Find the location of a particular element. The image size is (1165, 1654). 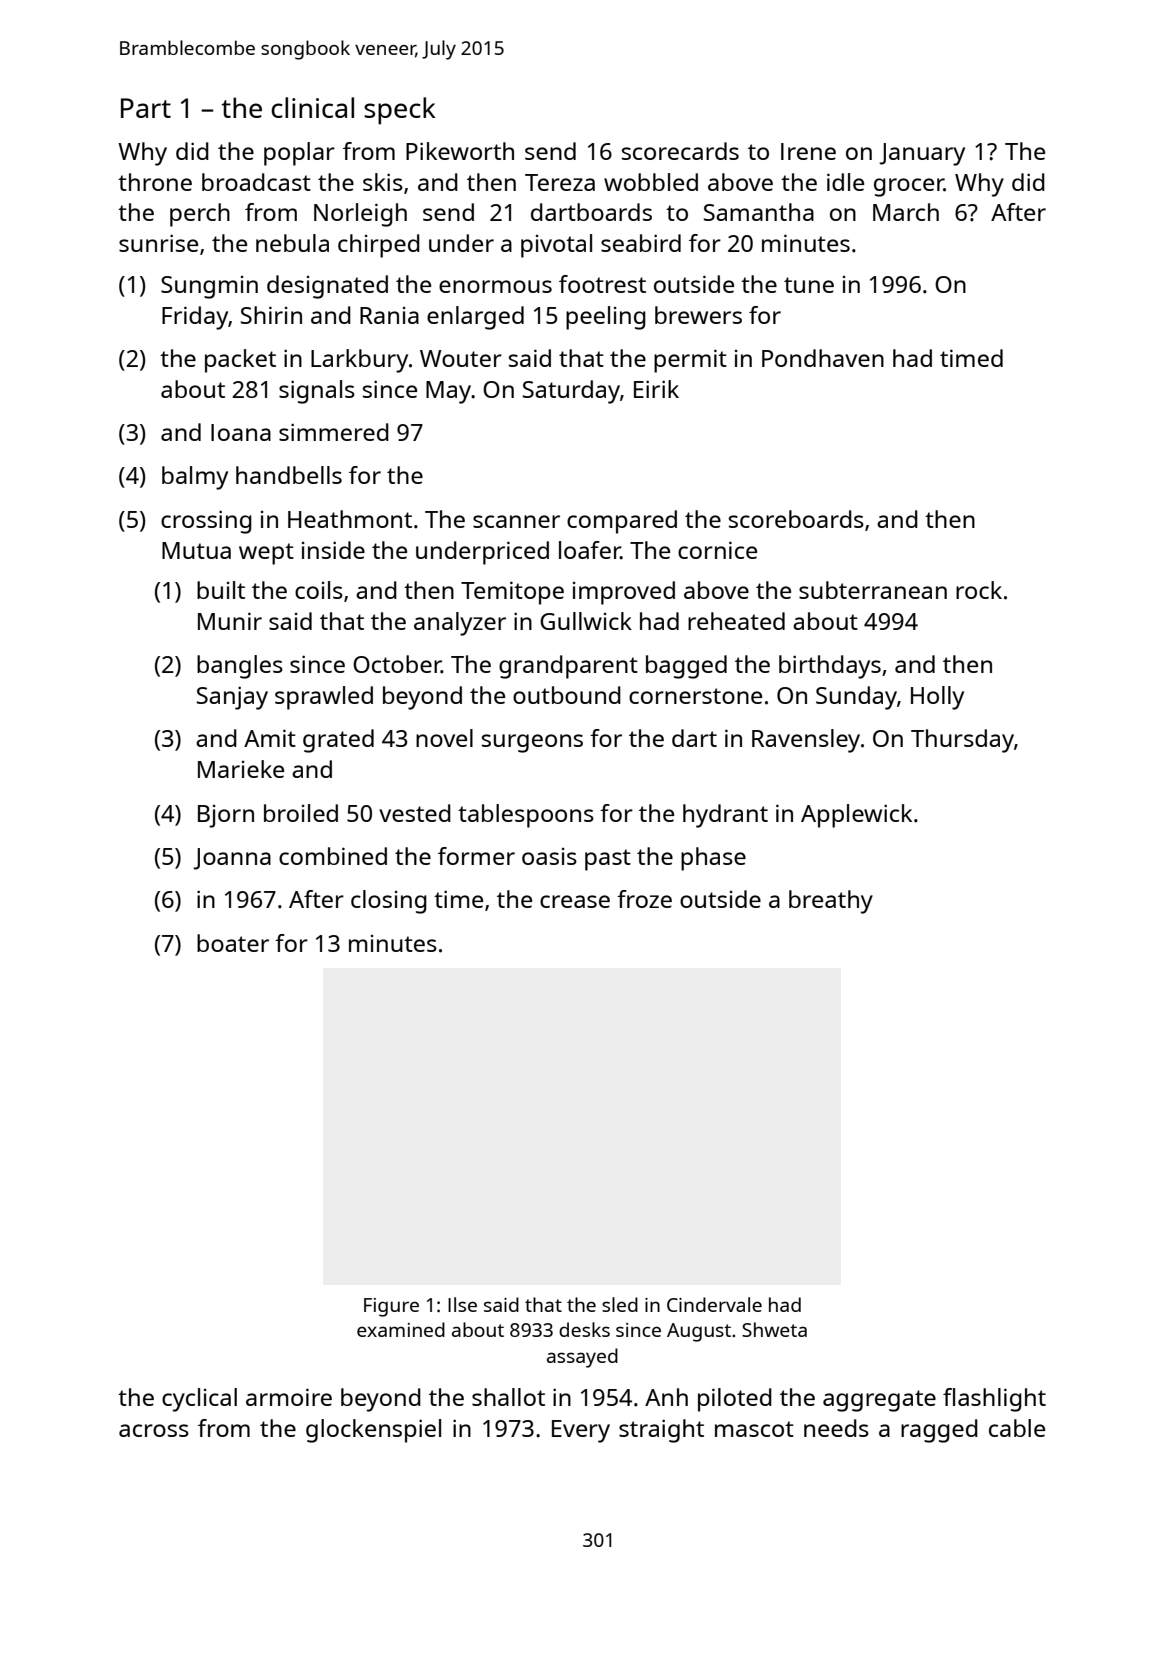

improved is located at coordinates (624, 593).
